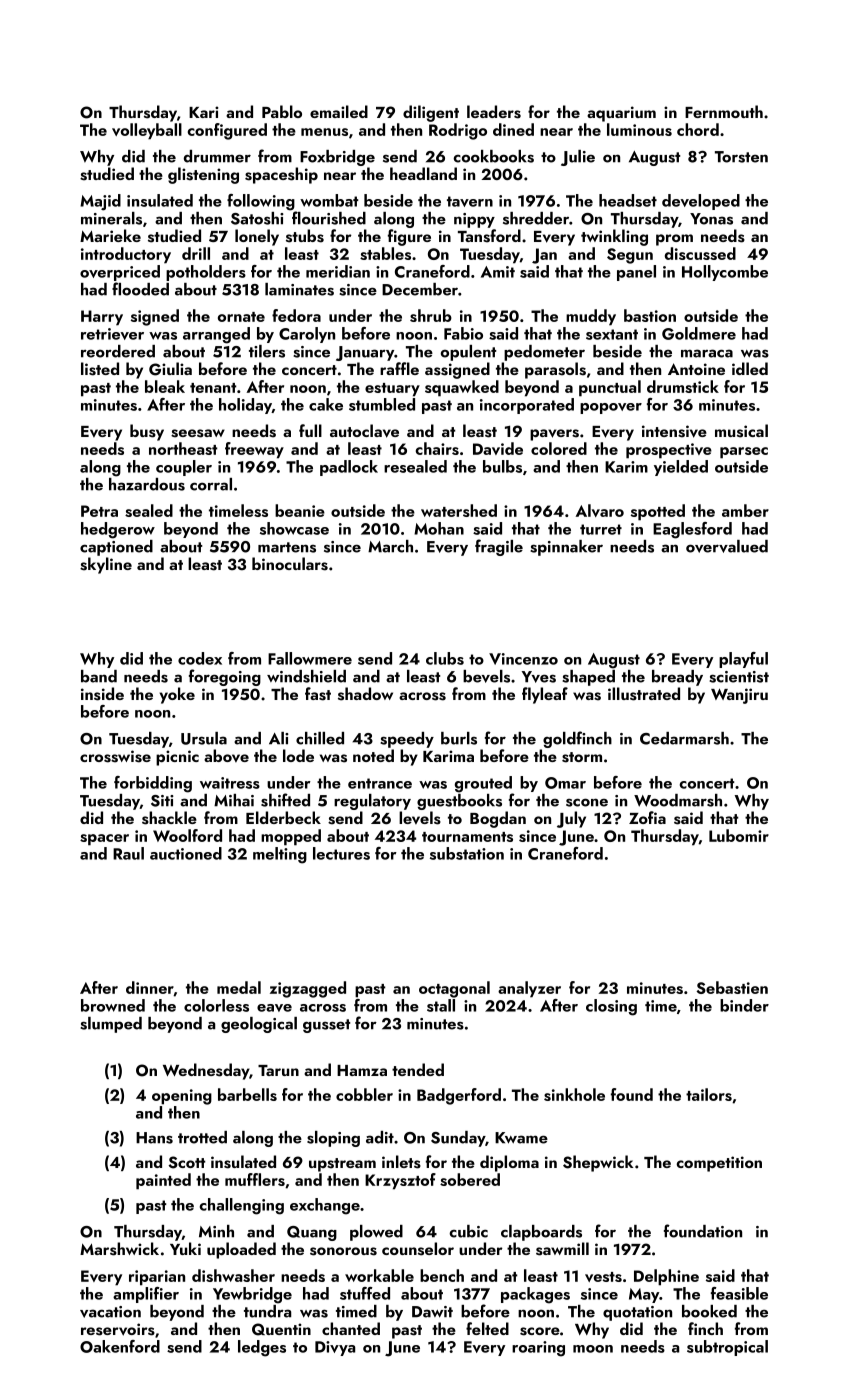 This screenshot has width=849, height=1400. I want to click on holiday, so click(245, 406).
